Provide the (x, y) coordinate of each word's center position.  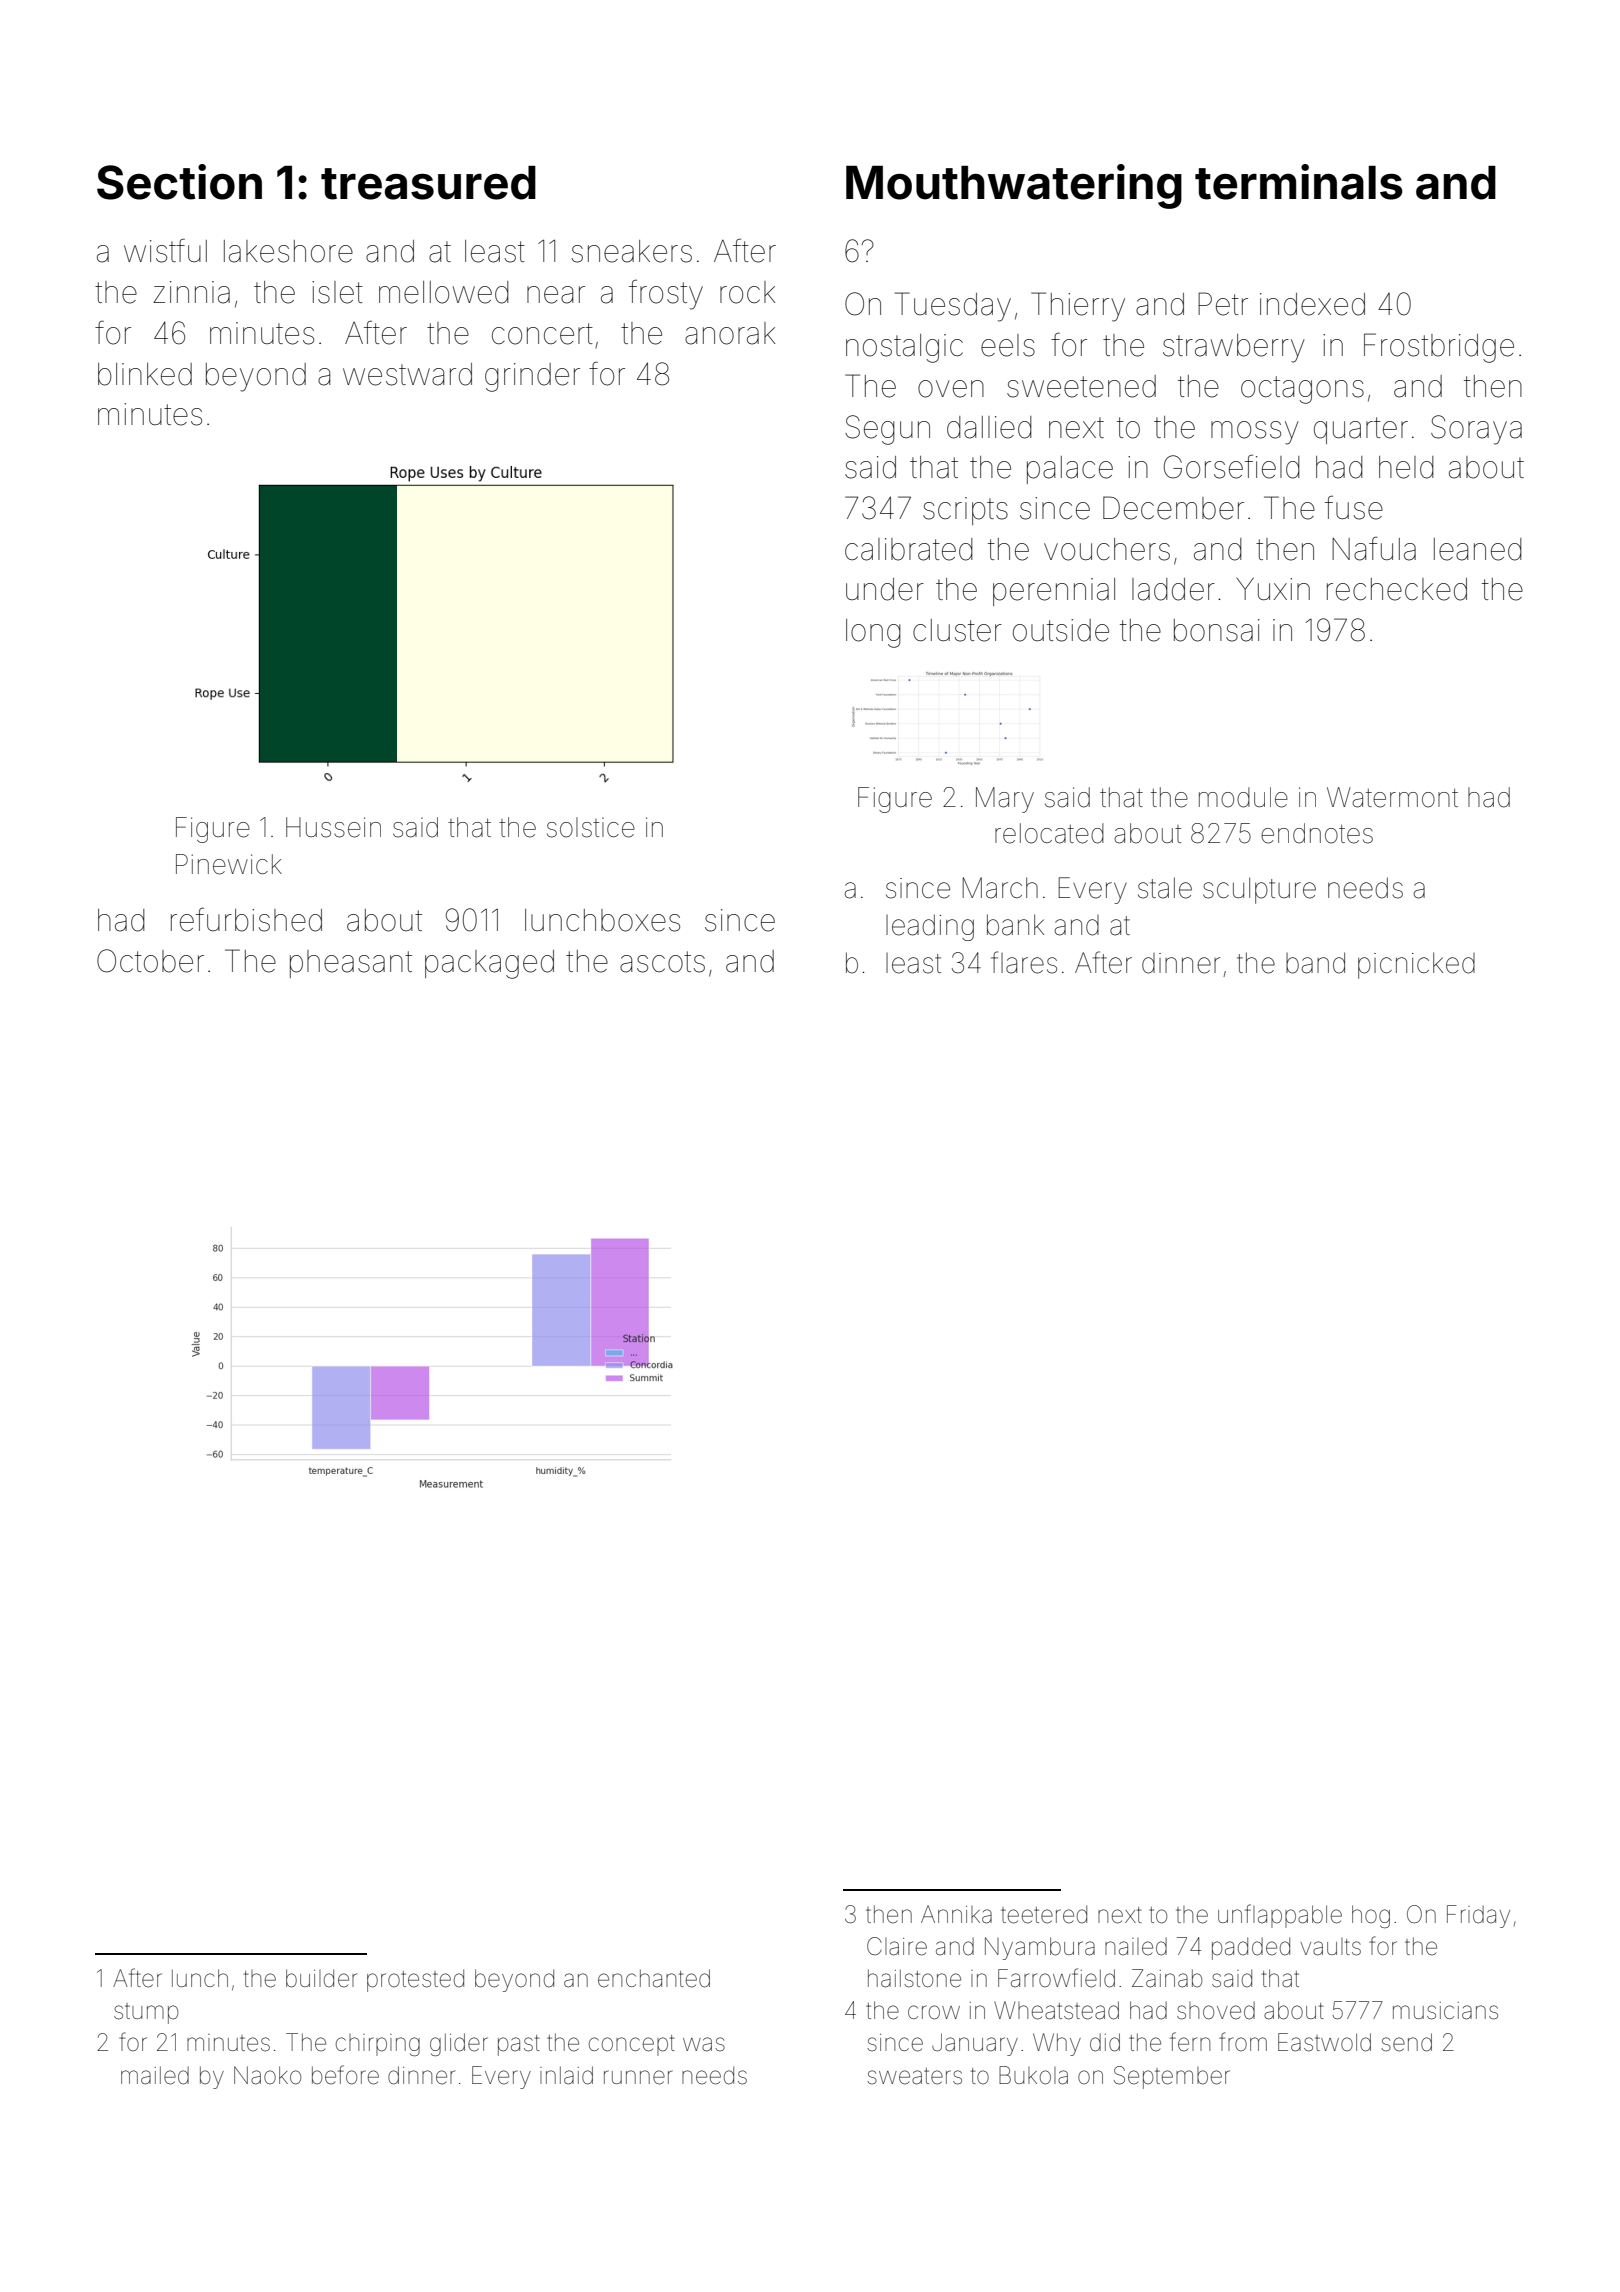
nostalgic (904, 348)
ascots (662, 962)
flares (1024, 962)
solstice (591, 827)
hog (1371, 1916)
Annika (956, 1914)
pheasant (351, 964)
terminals (1299, 182)
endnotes (1317, 833)
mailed (155, 2075)
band (1315, 963)
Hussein (333, 827)
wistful (165, 250)
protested (415, 1980)
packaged (489, 964)
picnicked (1416, 965)
